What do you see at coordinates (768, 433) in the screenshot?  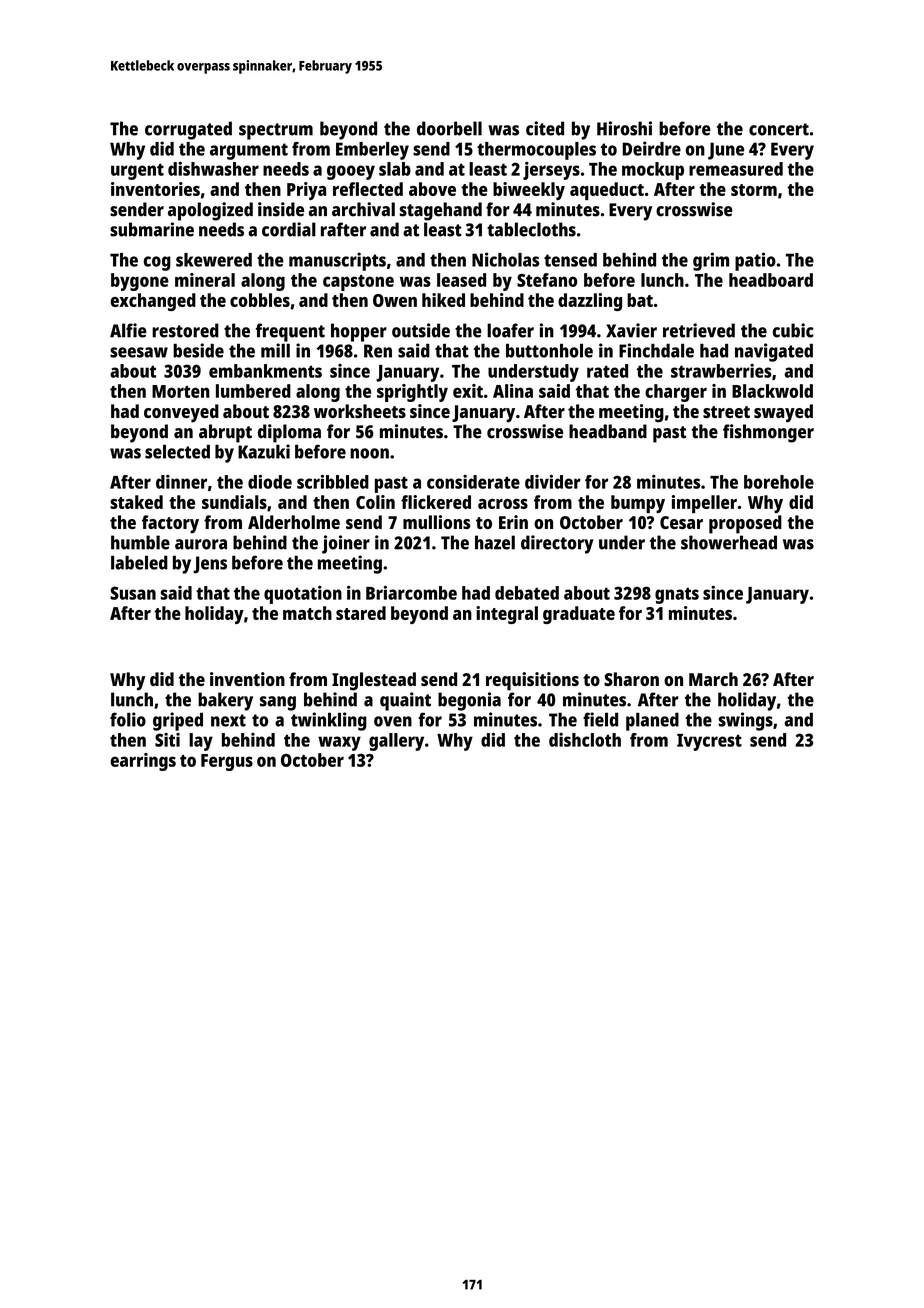 I see `fishmonger` at bounding box center [768, 433].
